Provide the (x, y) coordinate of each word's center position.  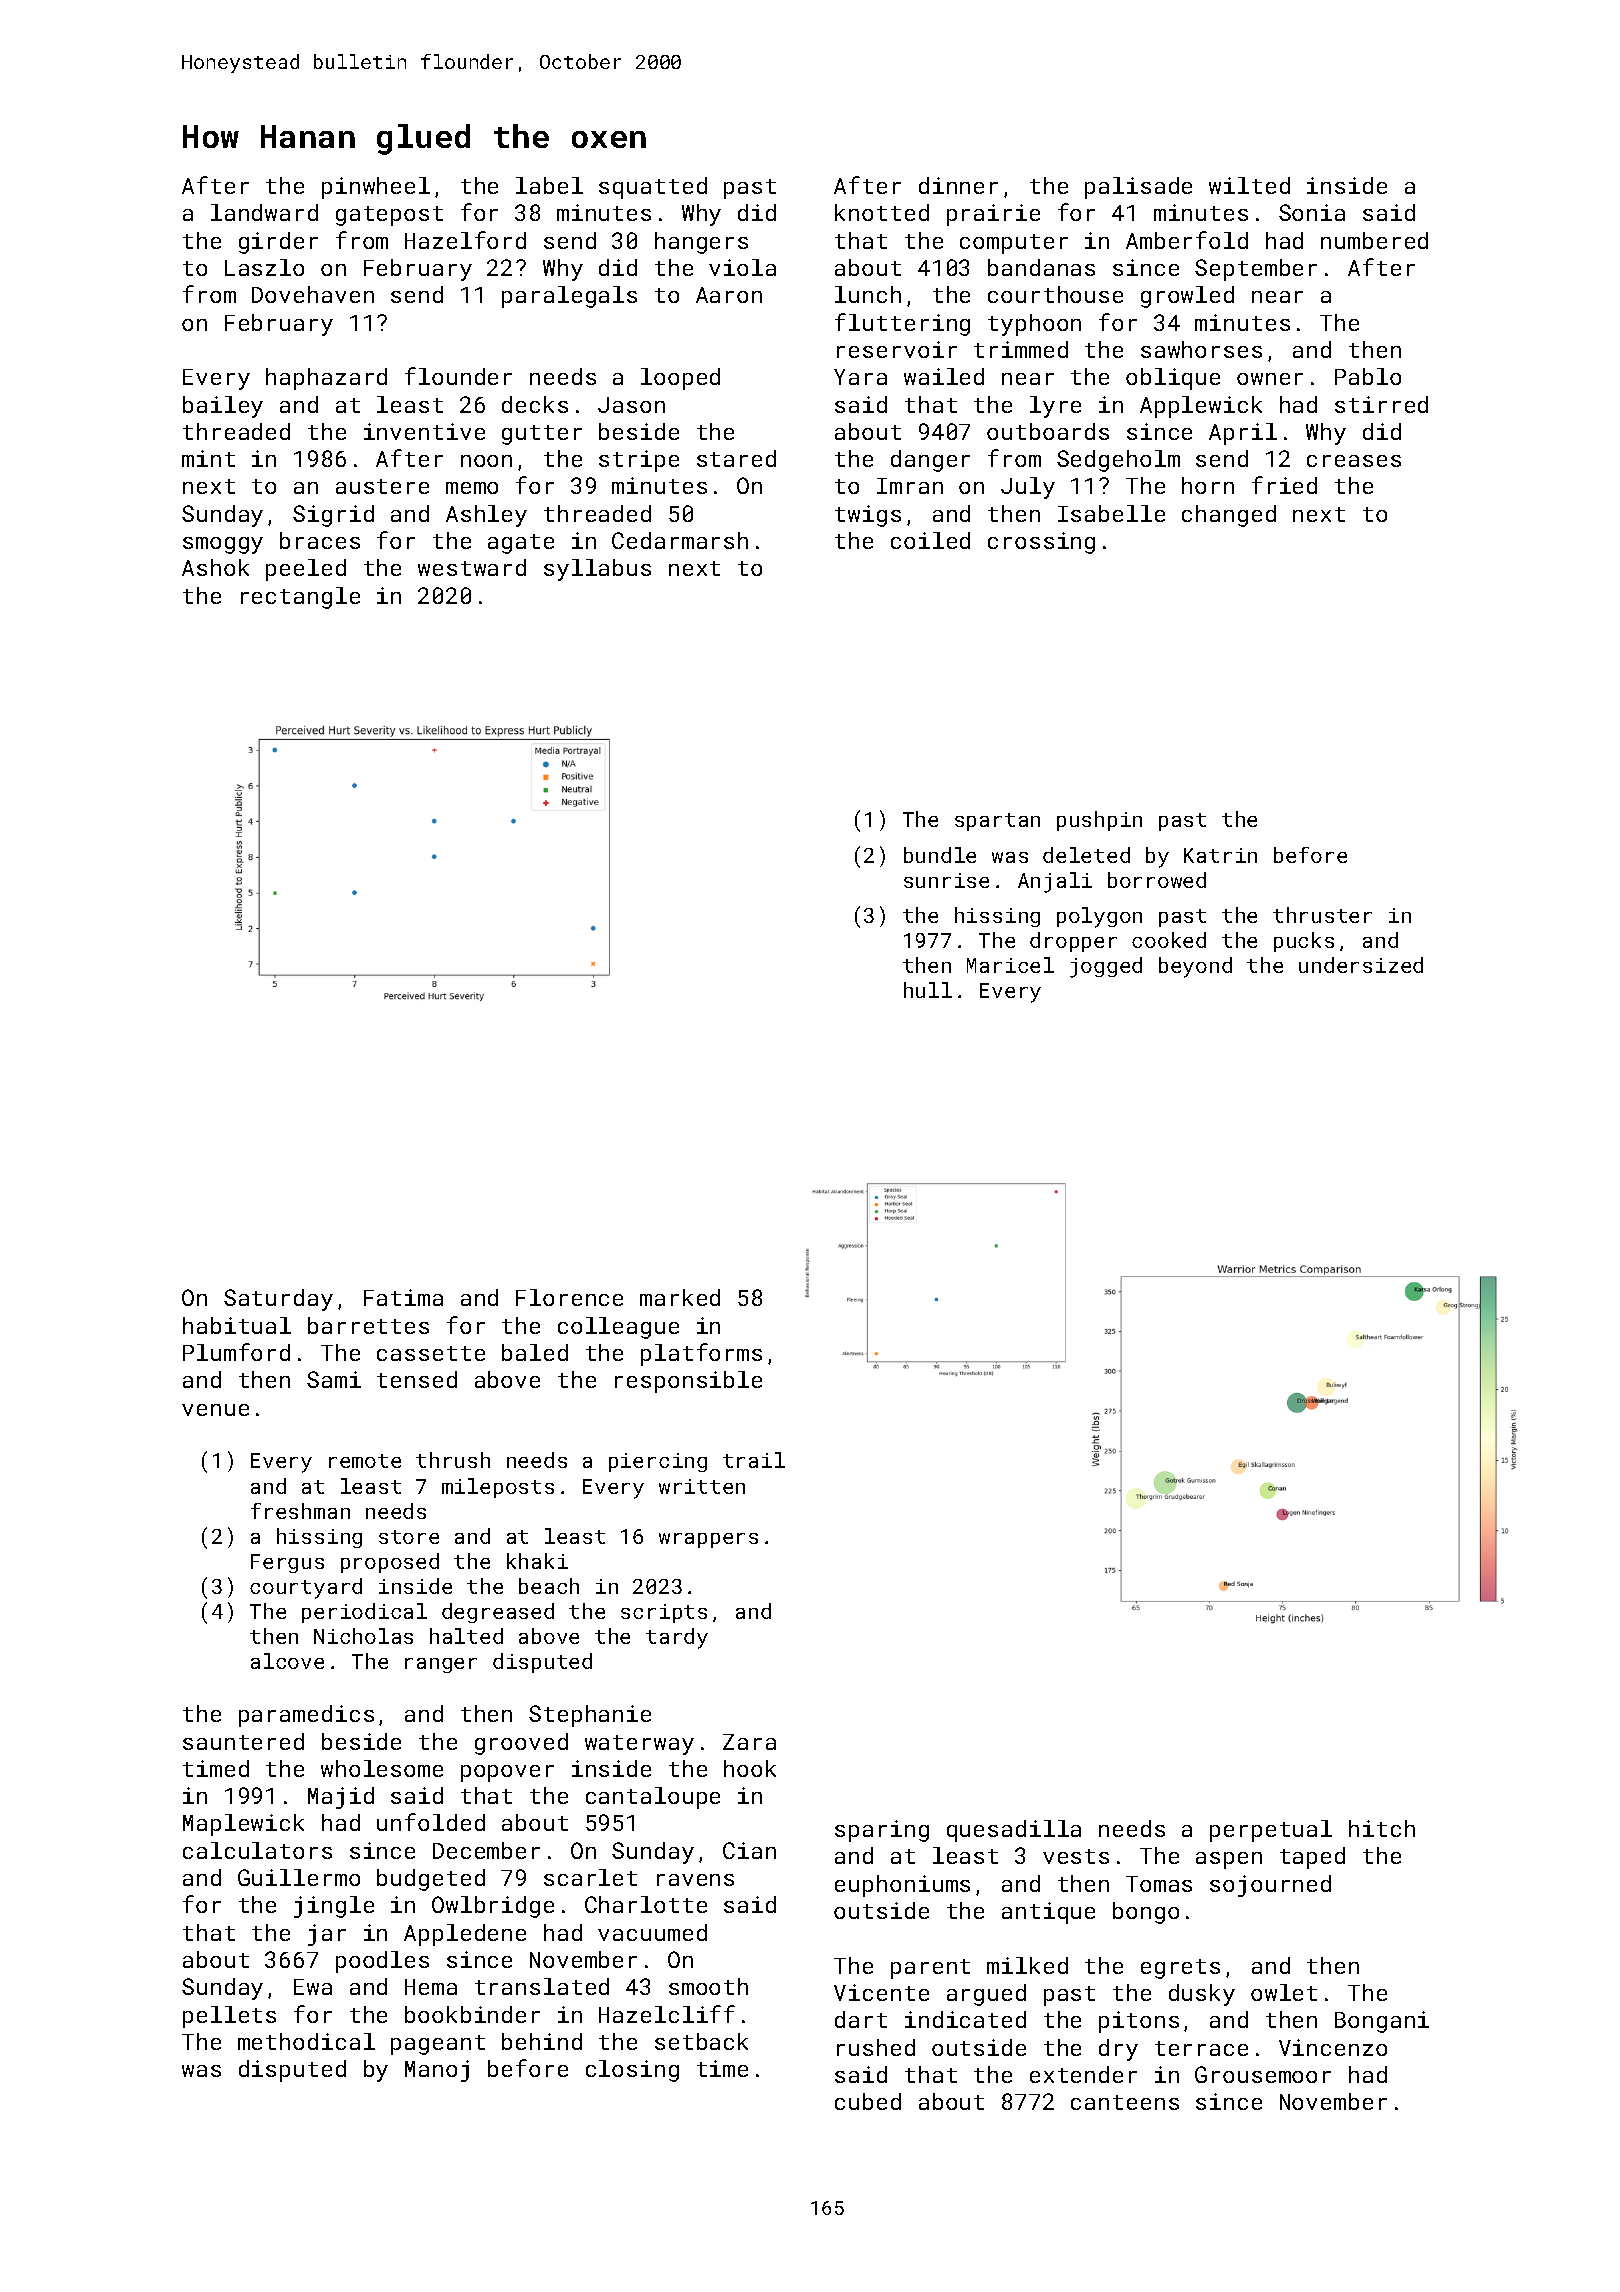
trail (754, 1460)
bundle (940, 855)
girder (278, 243)
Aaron (729, 295)
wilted (1249, 185)
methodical (306, 2041)
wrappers (708, 1540)
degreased (498, 1613)
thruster (1322, 915)
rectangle (300, 598)
